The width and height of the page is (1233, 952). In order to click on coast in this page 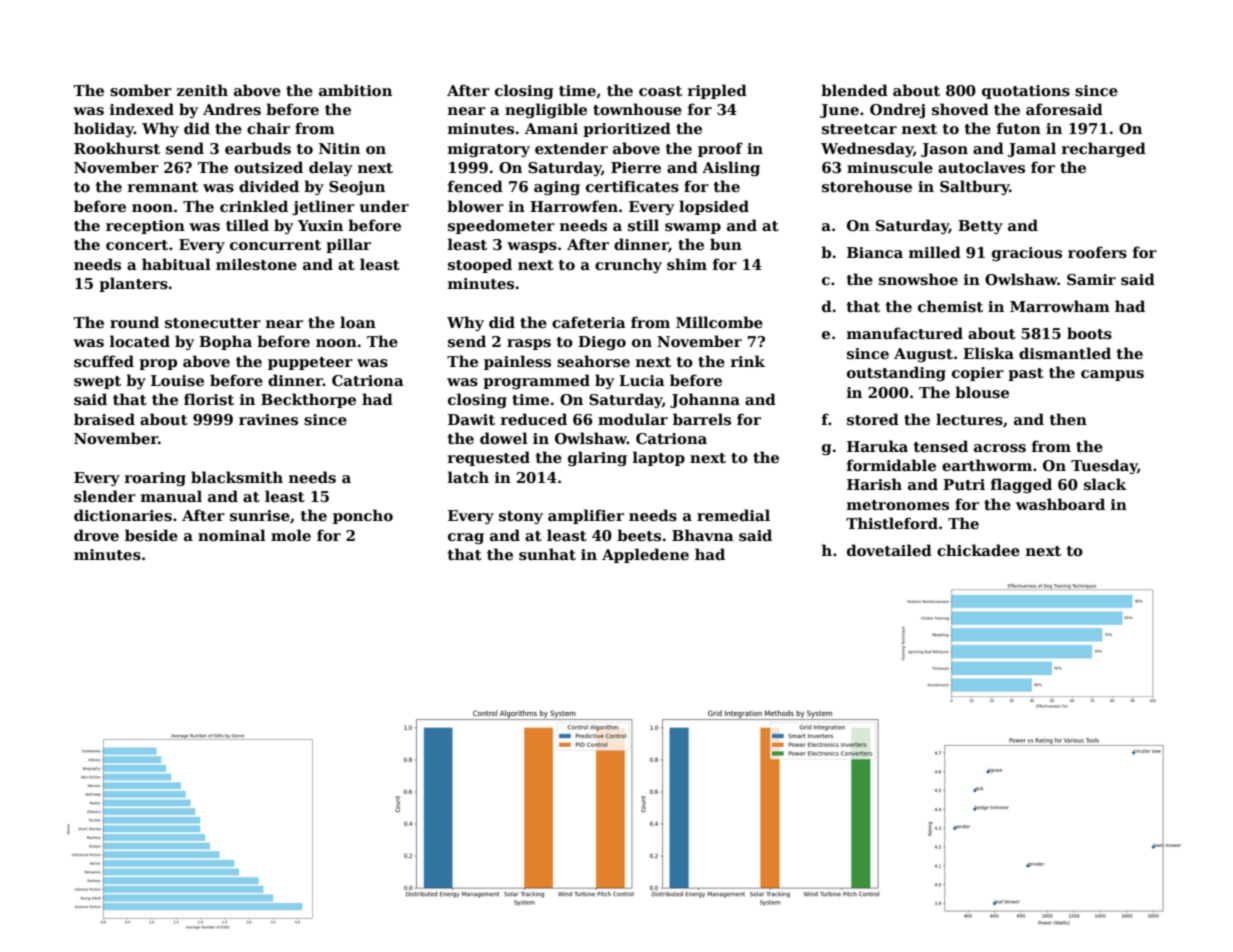, I will do `click(660, 91)`.
